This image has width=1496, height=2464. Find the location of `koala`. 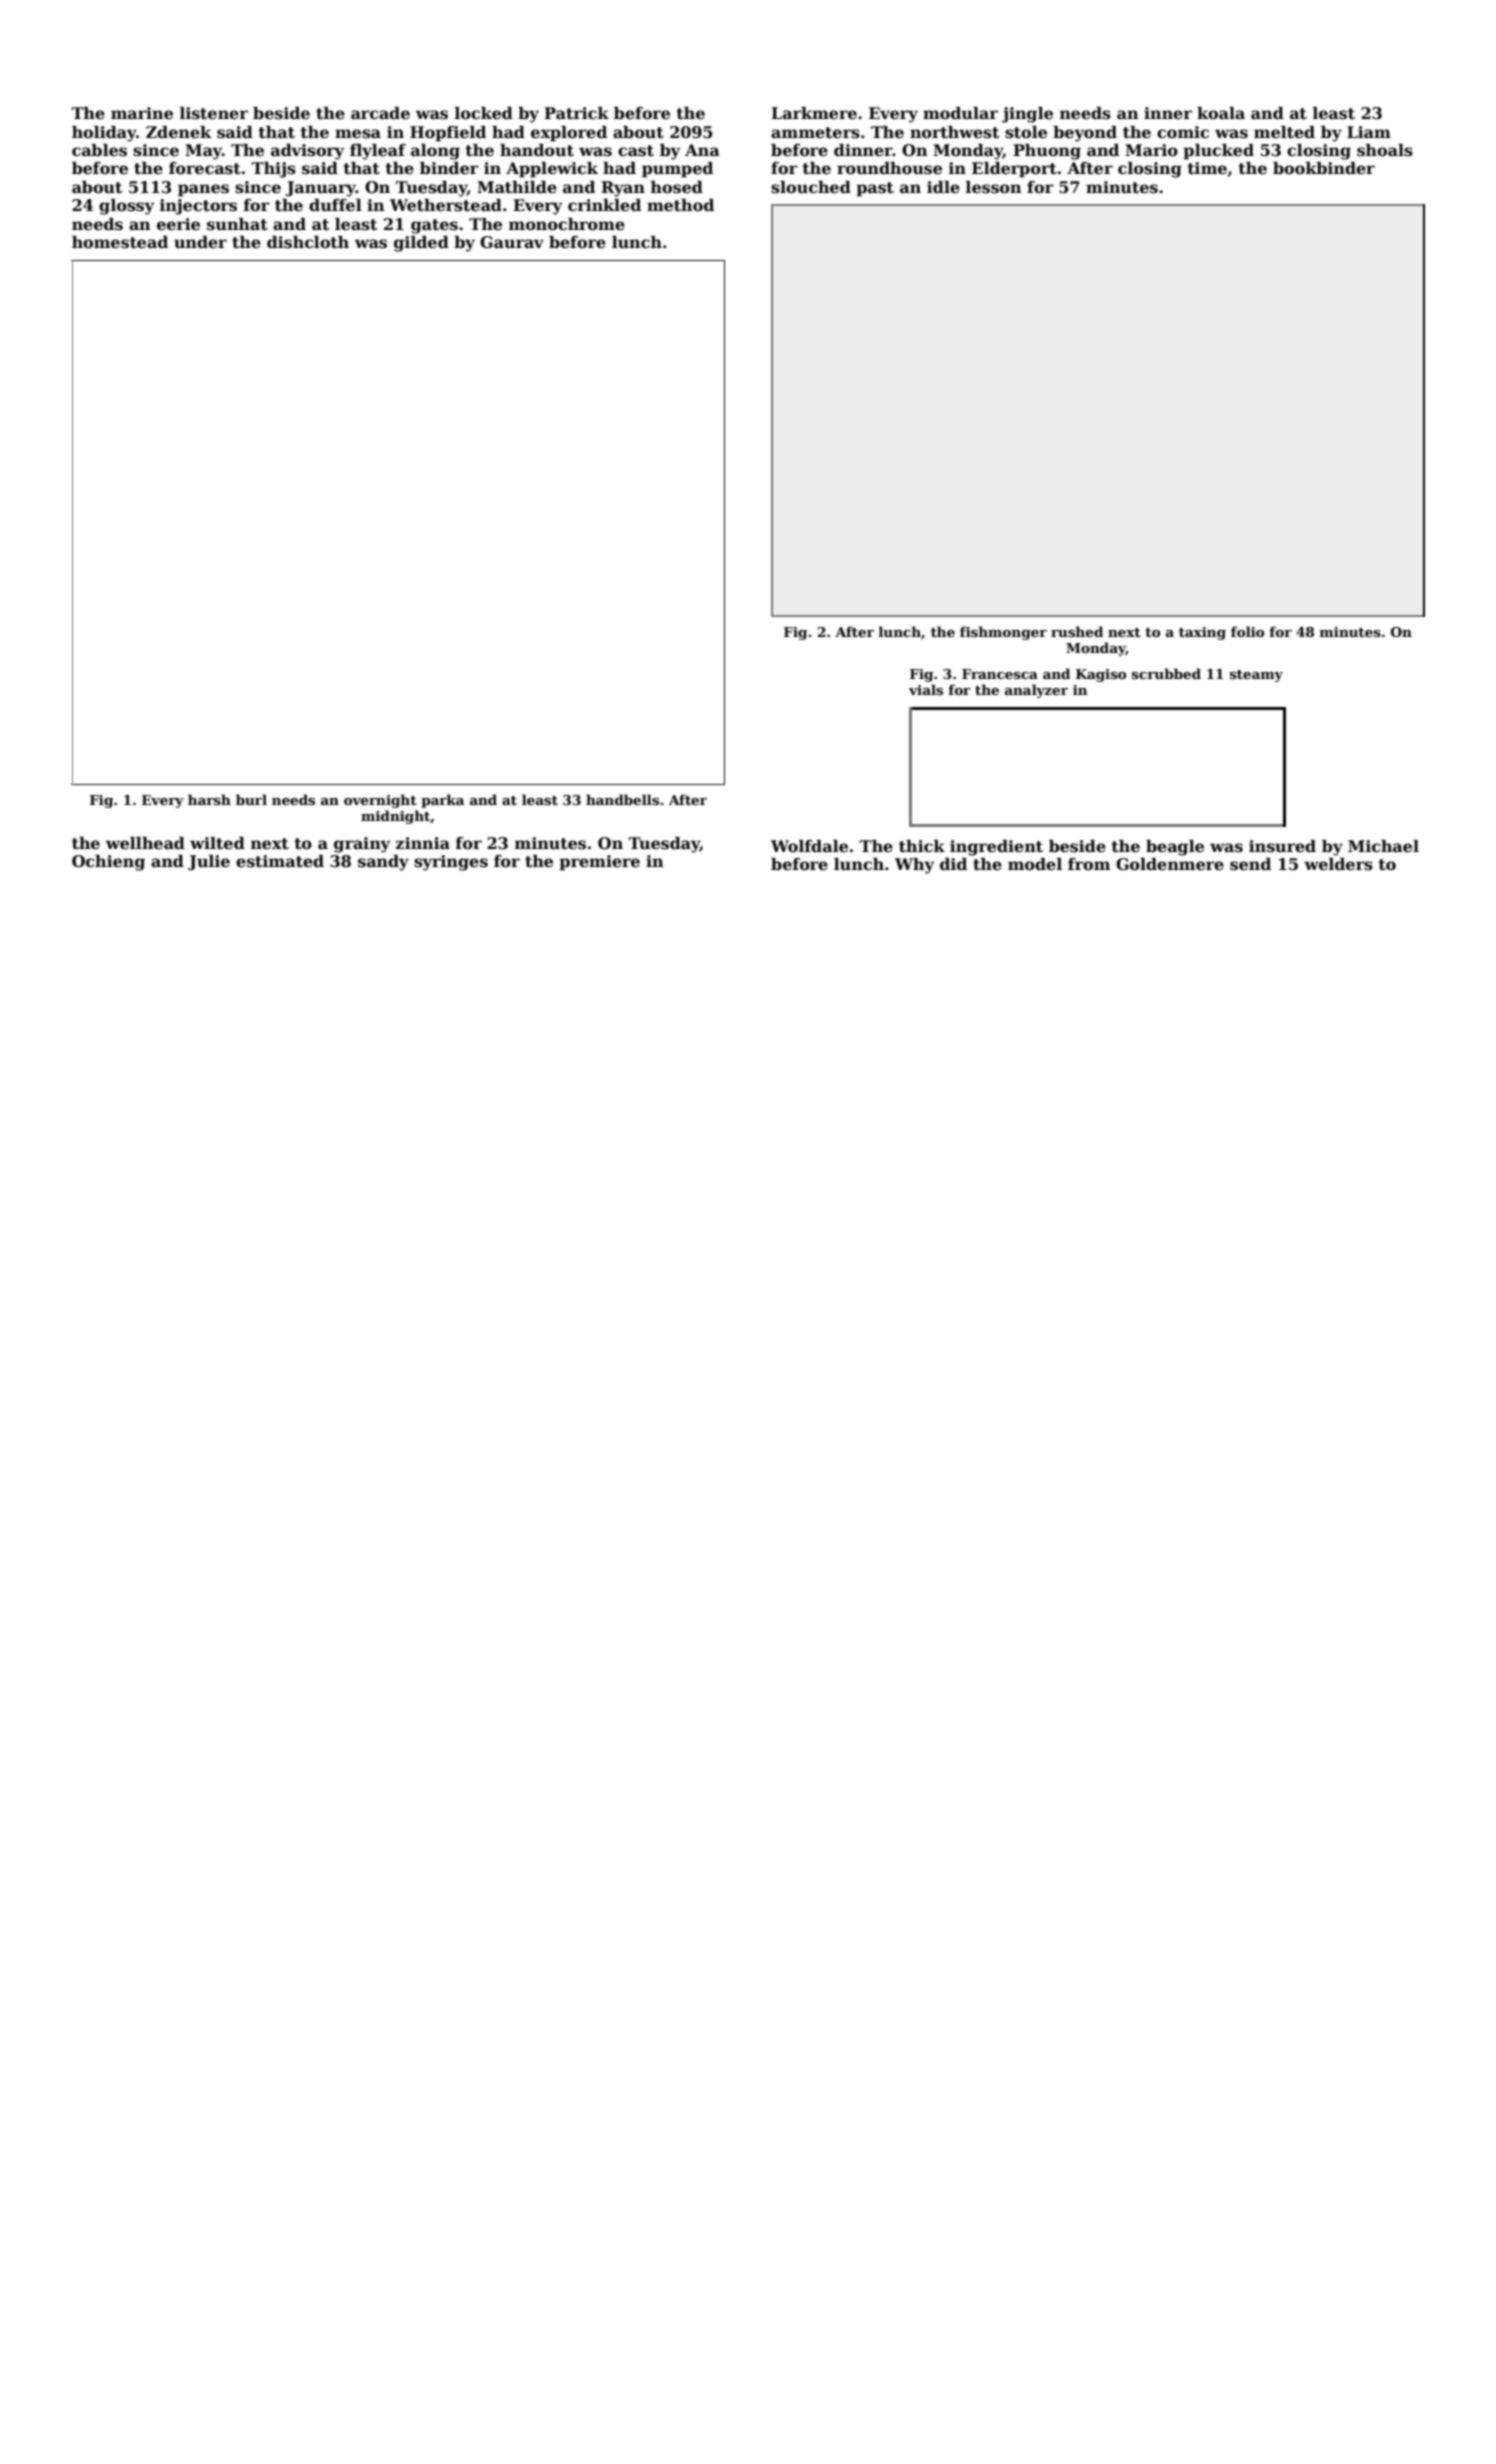

koala is located at coordinates (1221, 113).
